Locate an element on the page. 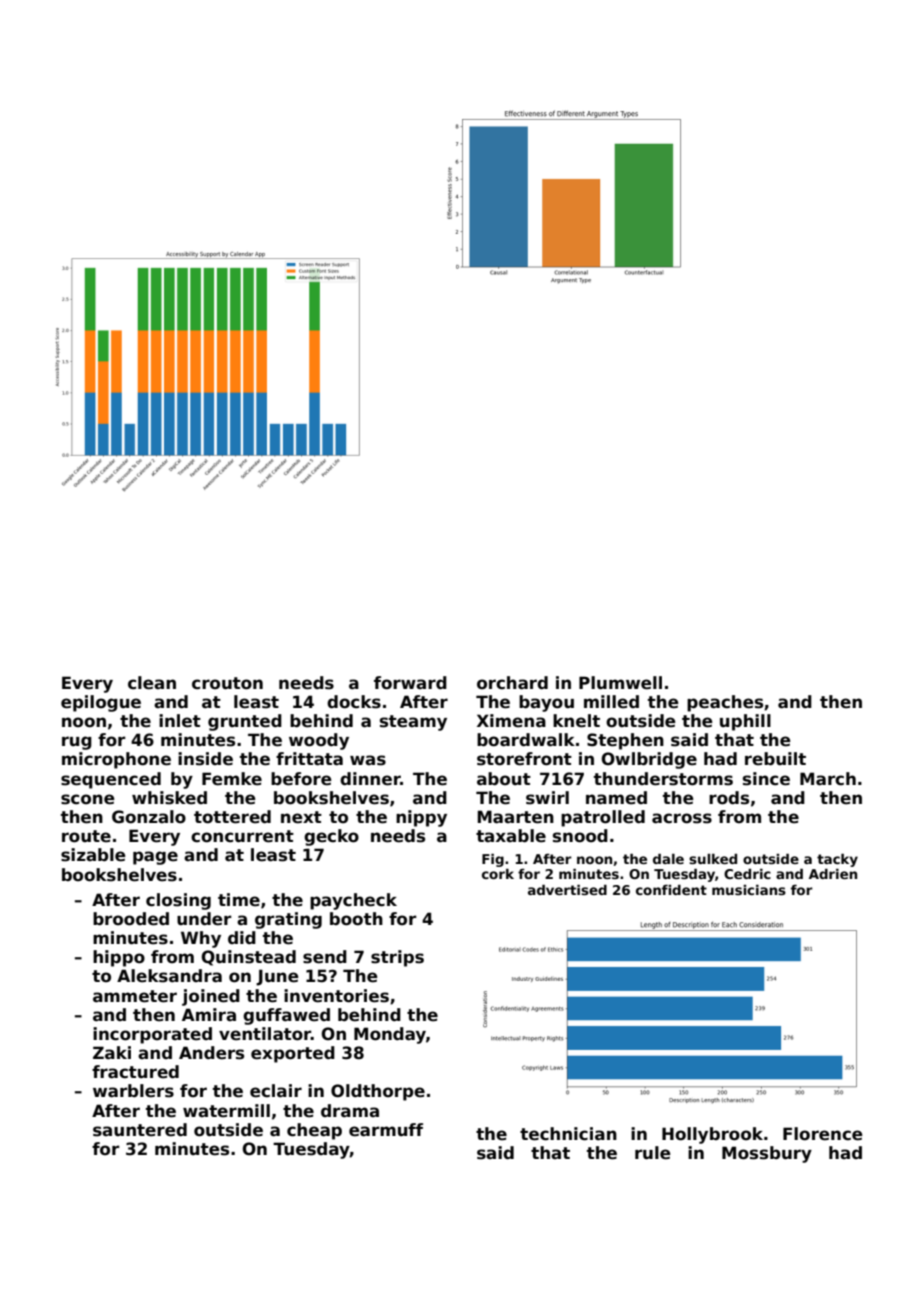  uphill is located at coordinates (745, 722).
